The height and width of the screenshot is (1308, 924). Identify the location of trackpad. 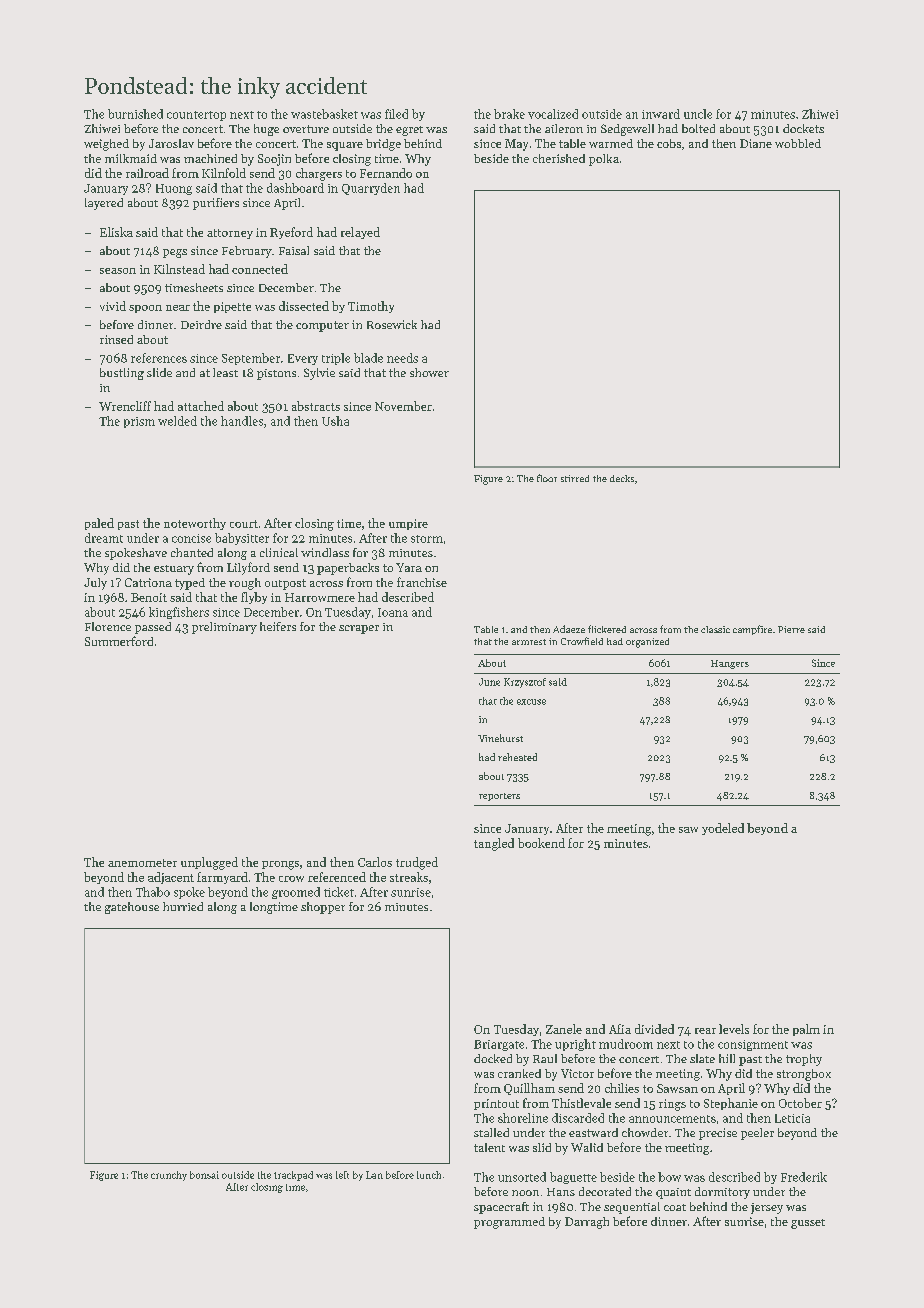
(293, 1176).
